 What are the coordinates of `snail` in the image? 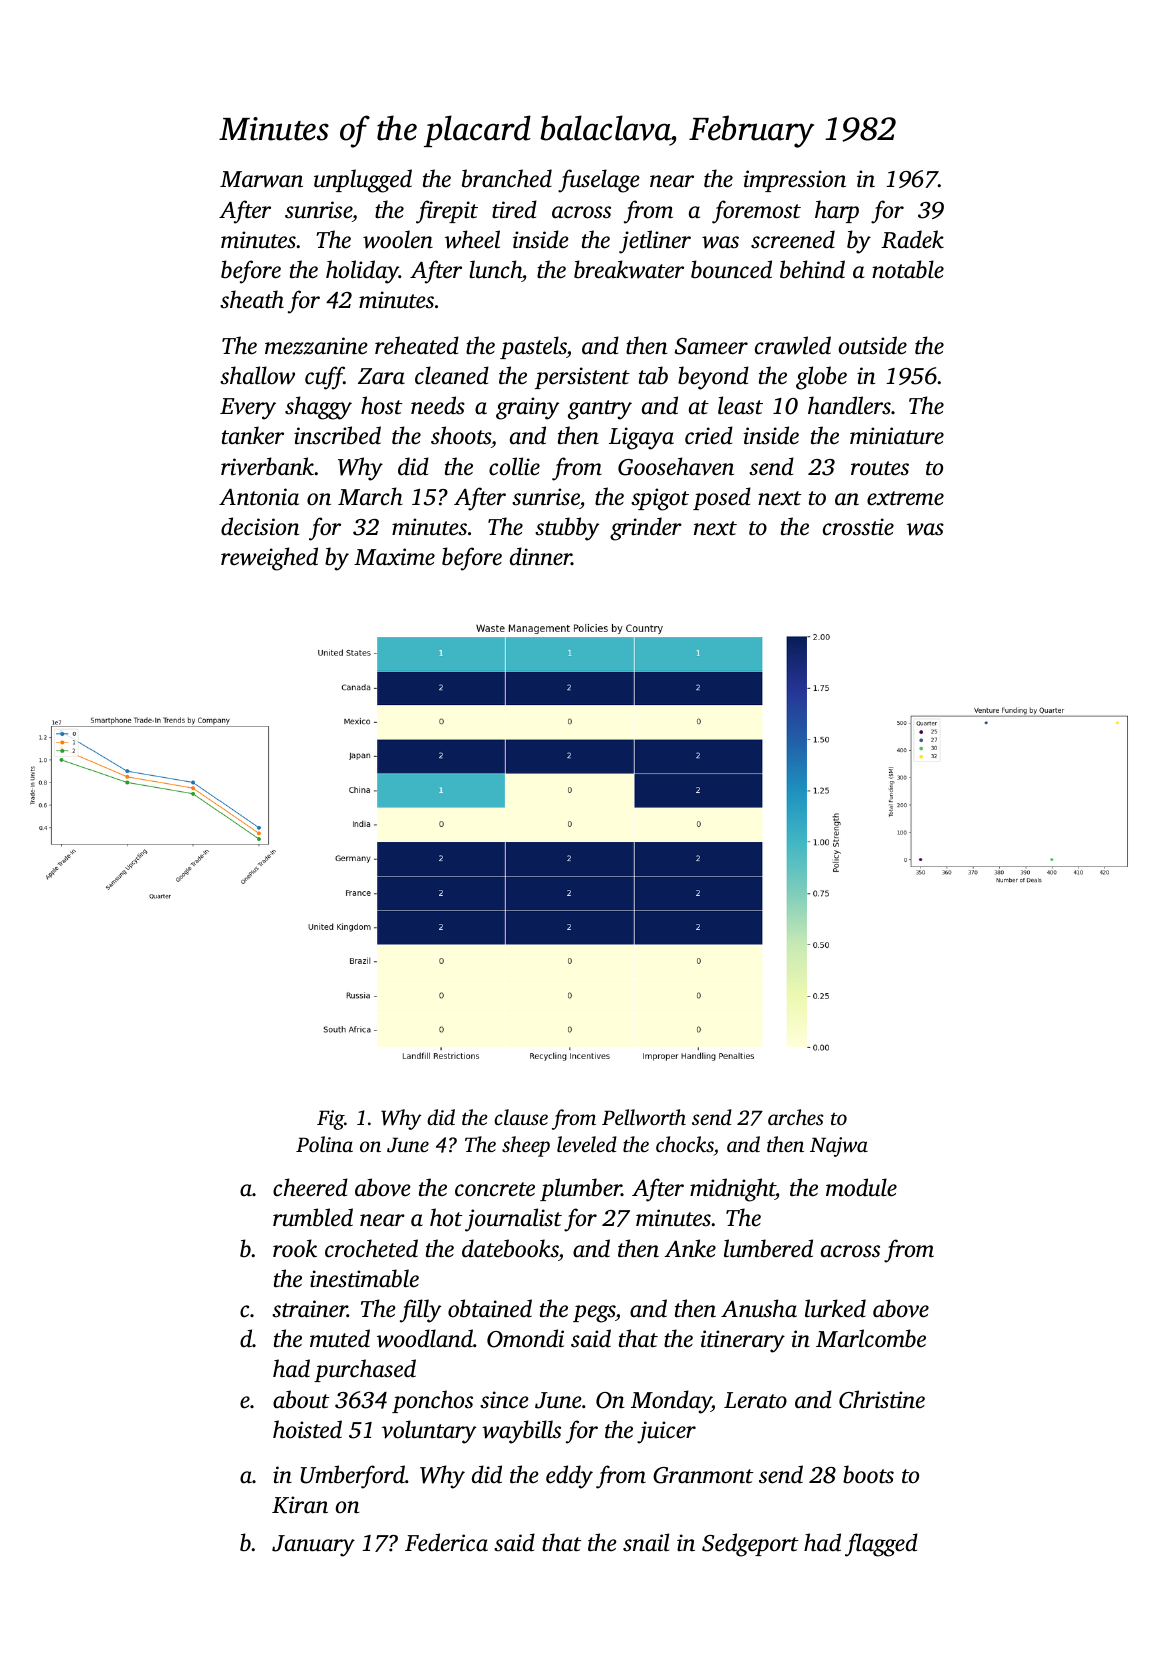 It's located at (646, 1542).
